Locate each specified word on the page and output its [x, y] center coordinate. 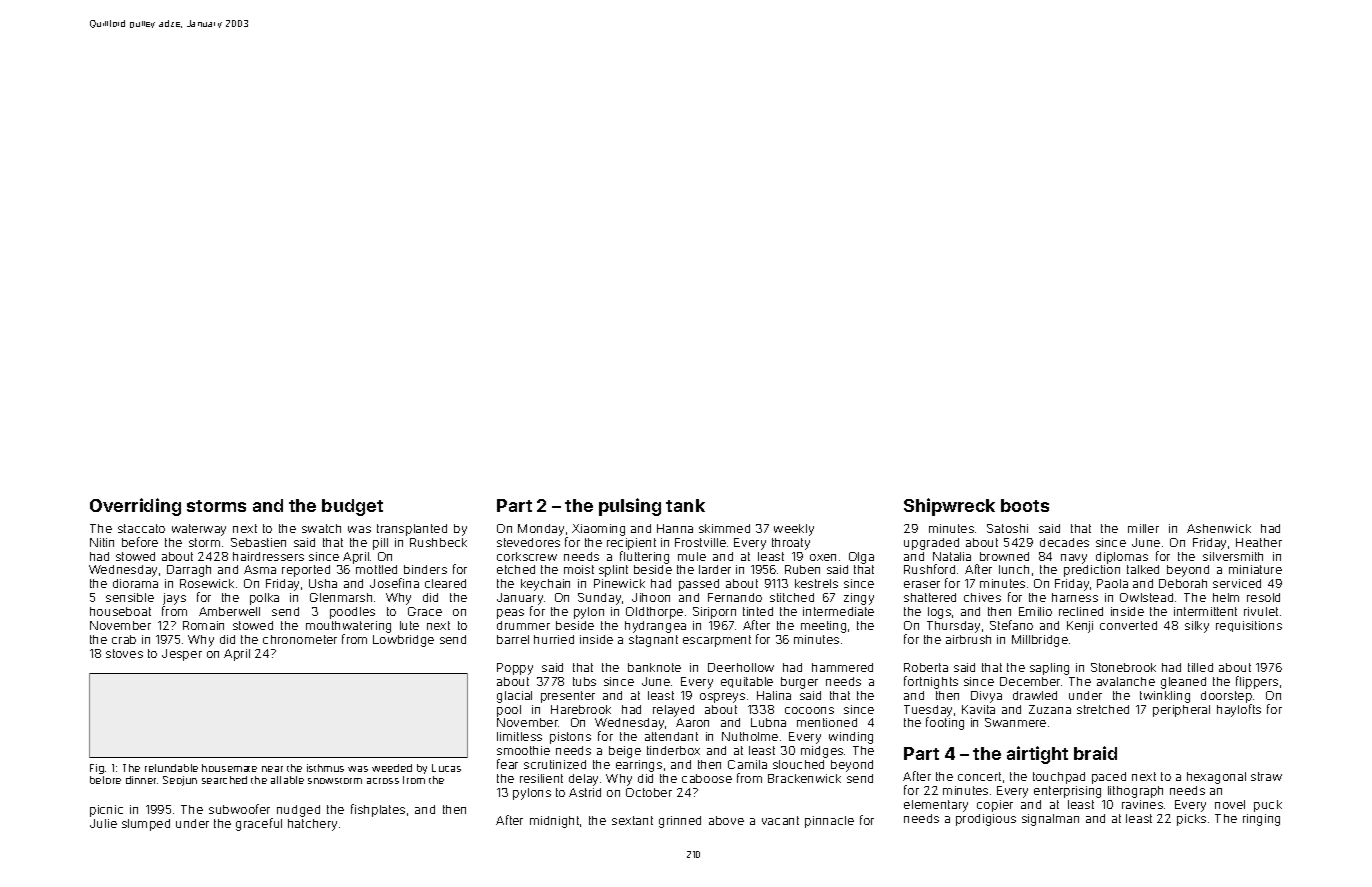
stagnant [653, 641]
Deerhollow [741, 667]
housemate [229, 768]
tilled [1200, 667]
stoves [124, 653]
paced [1109, 778]
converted [1128, 625]
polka [264, 599]
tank [685, 505]
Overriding [135, 507]
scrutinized [555, 764]
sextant [632, 820]
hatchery [312, 825]
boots [1025, 505]
